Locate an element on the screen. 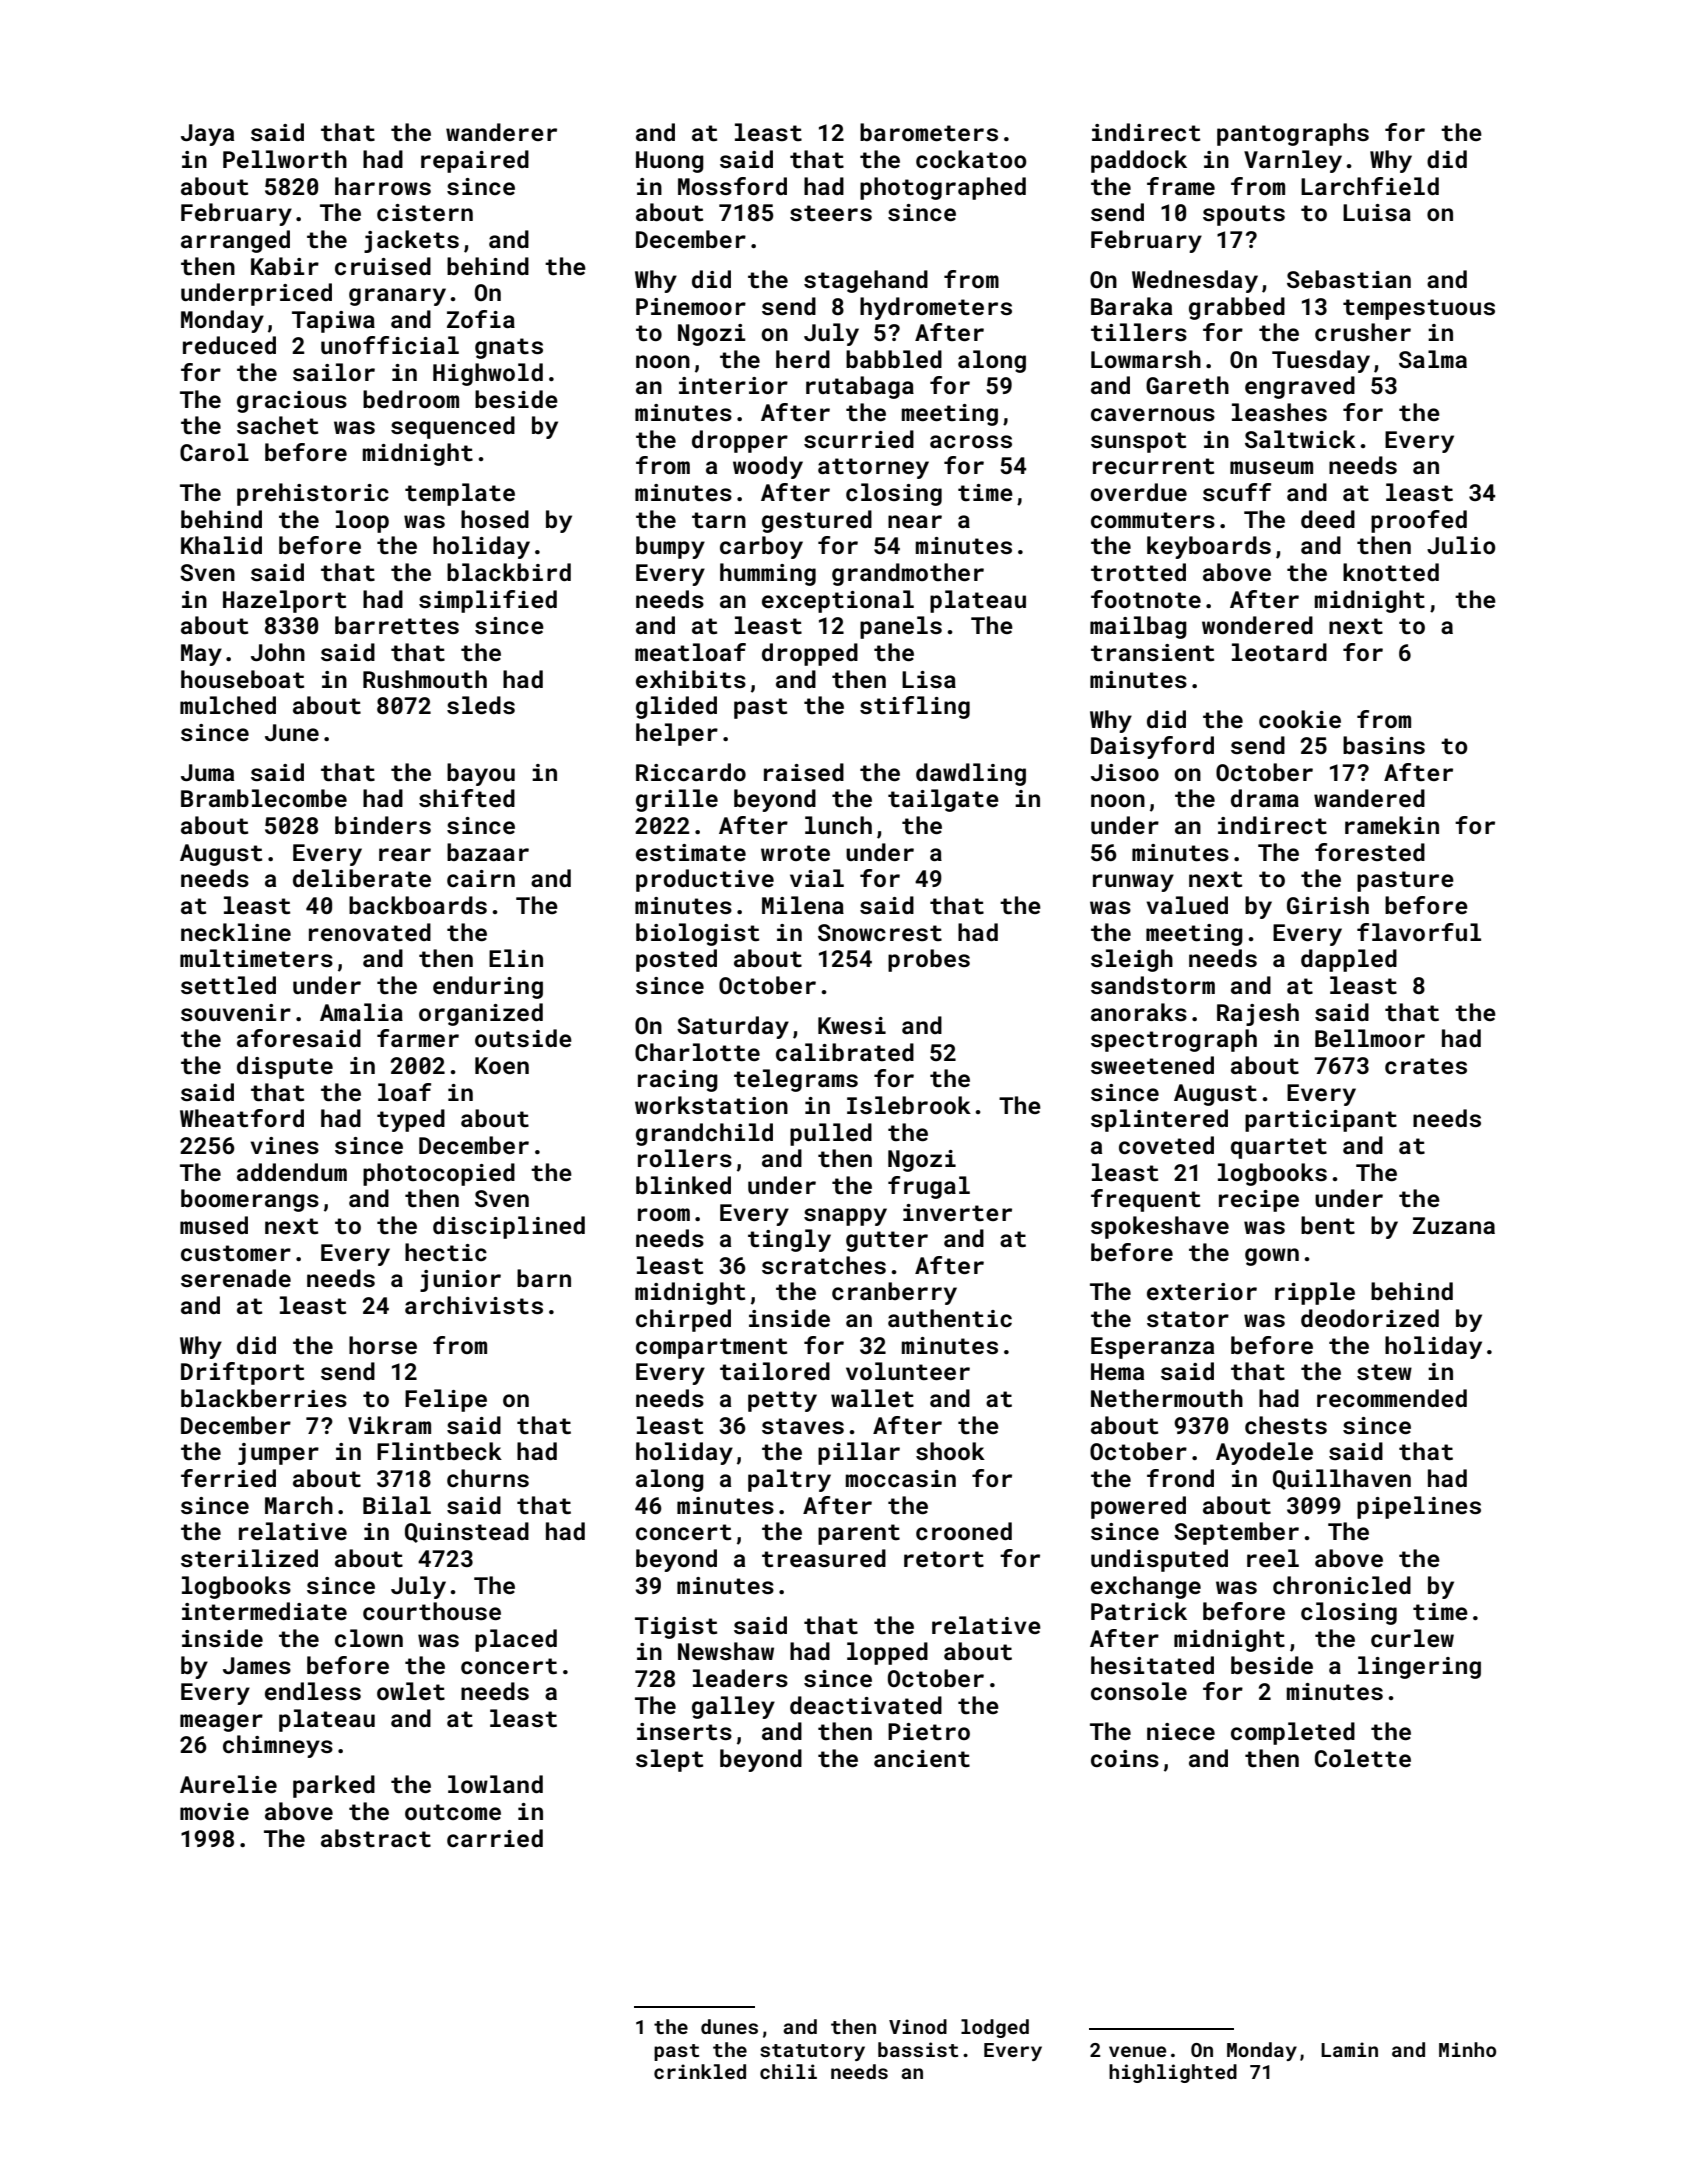 The height and width of the screenshot is (2178, 1683). Zuzana is located at coordinates (1454, 1225).
